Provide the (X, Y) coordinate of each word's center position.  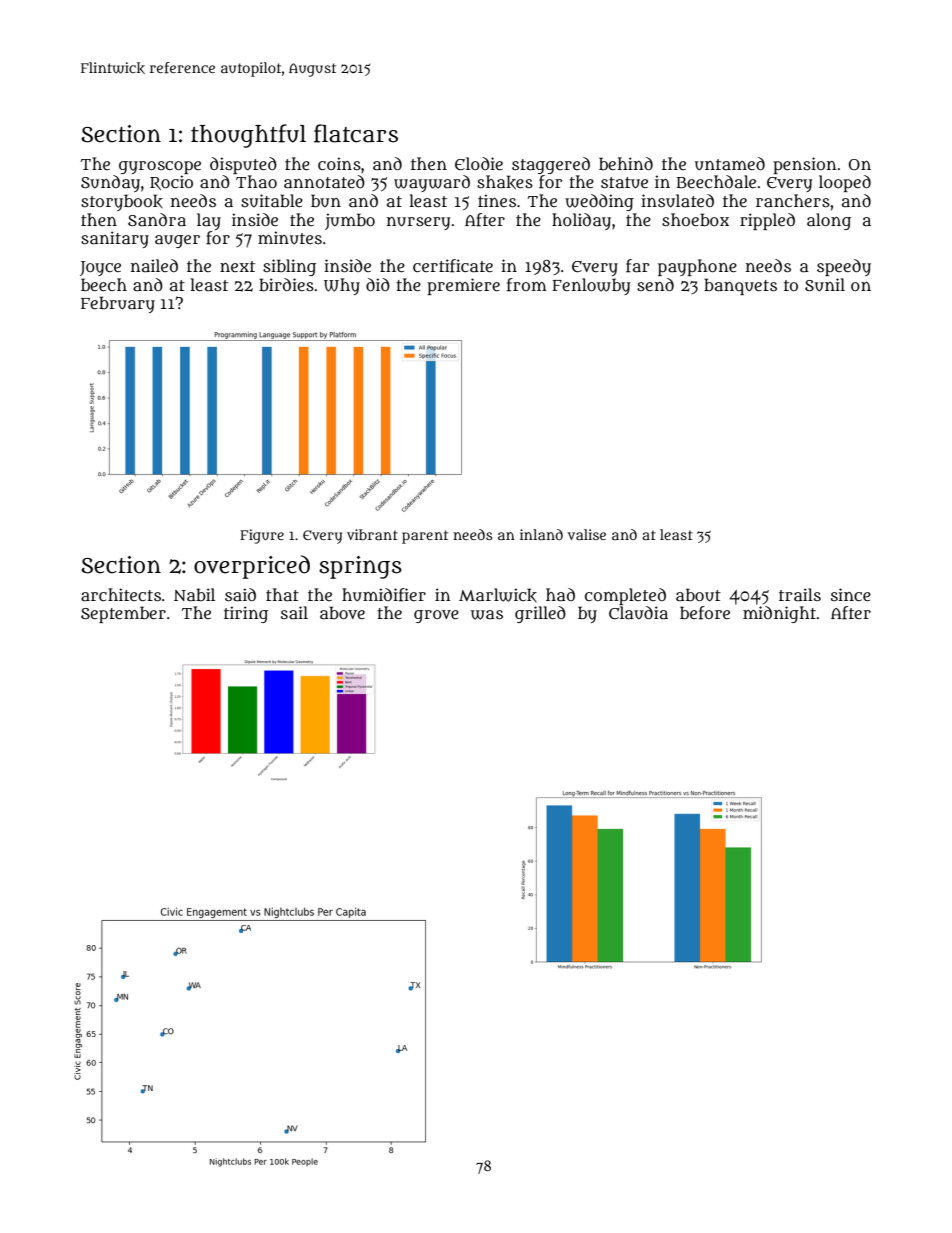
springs (360, 567)
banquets (740, 286)
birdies (286, 284)
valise (587, 534)
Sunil (825, 285)
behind (626, 163)
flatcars (356, 133)
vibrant (372, 534)
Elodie (479, 163)
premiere (463, 286)
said (240, 594)
